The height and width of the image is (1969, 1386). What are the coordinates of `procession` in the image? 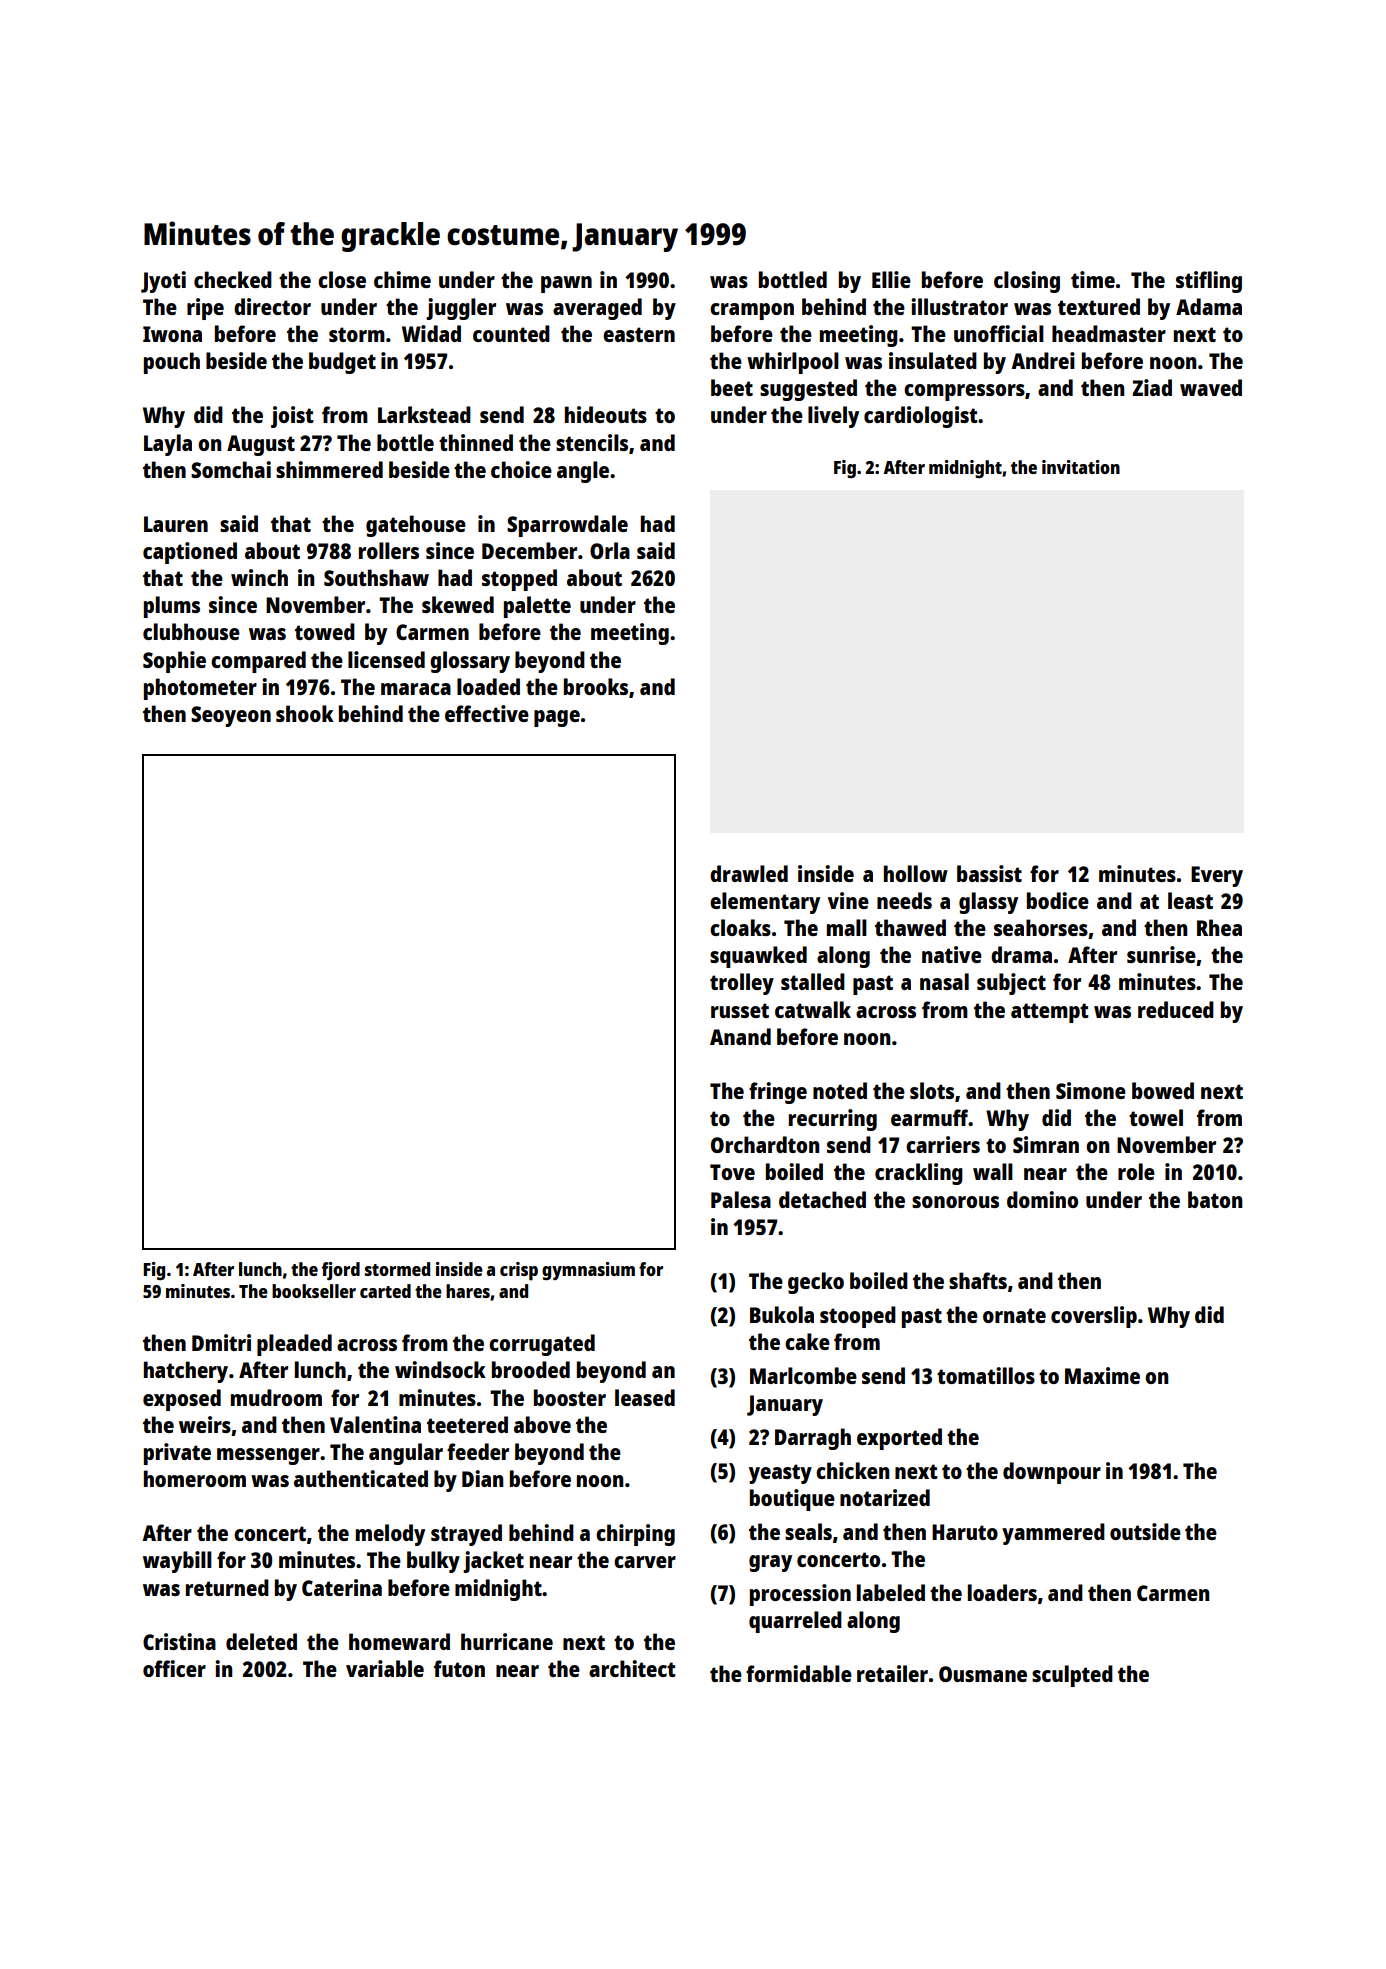 It's located at (800, 1595).
